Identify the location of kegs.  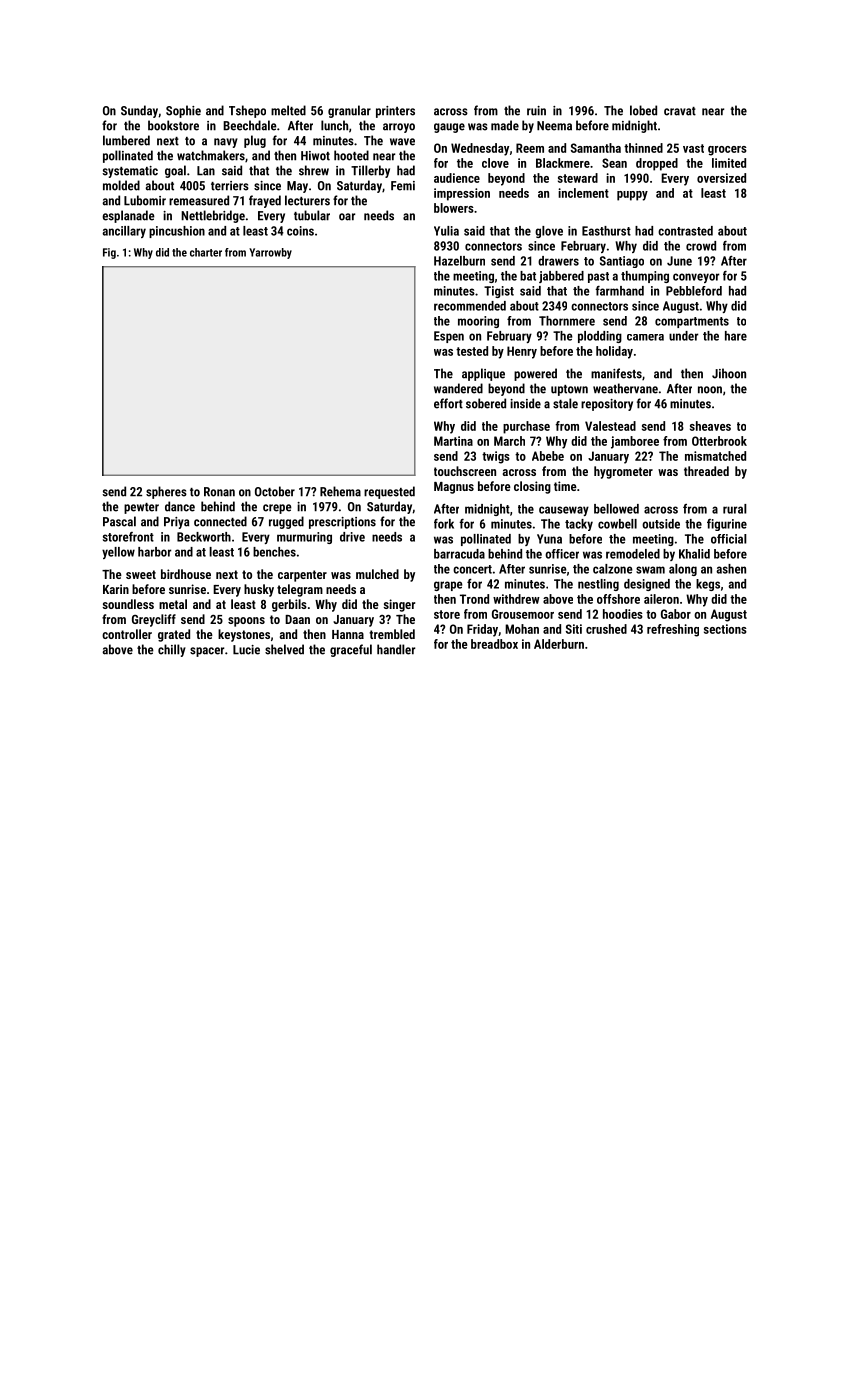
(708, 585).
